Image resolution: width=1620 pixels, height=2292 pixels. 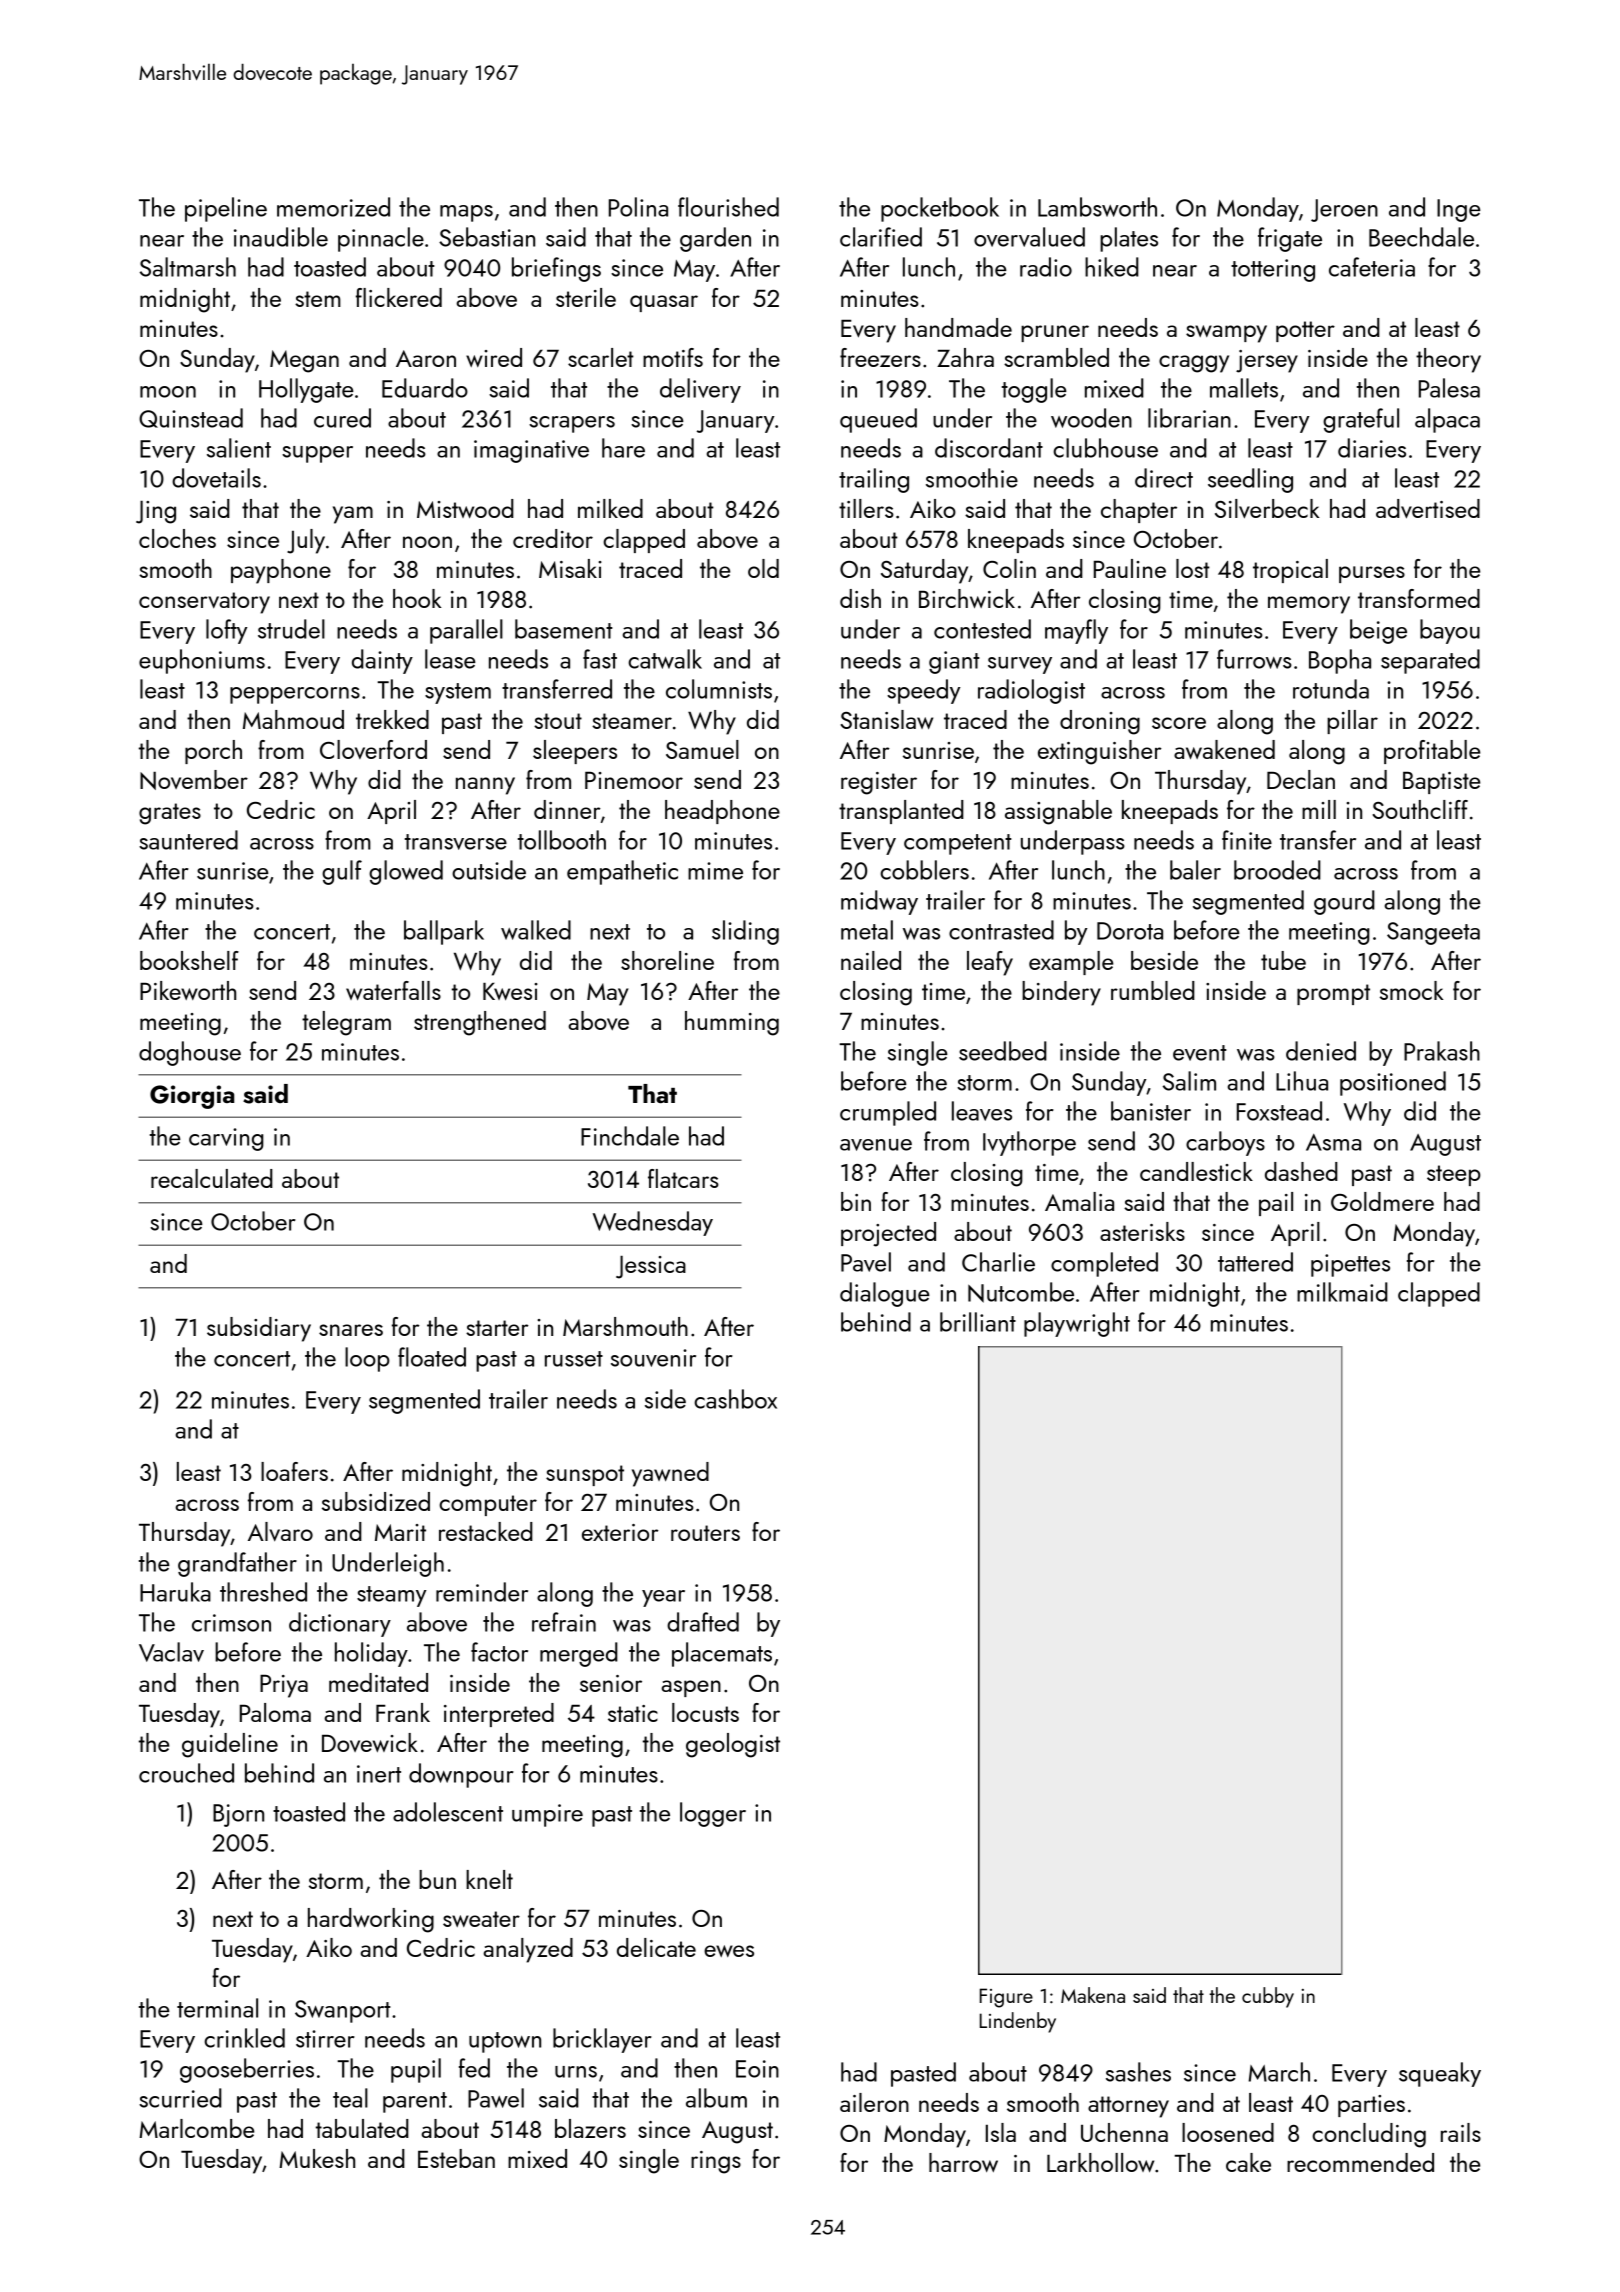 I want to click on sauntered, so click(x=188, y=840).
